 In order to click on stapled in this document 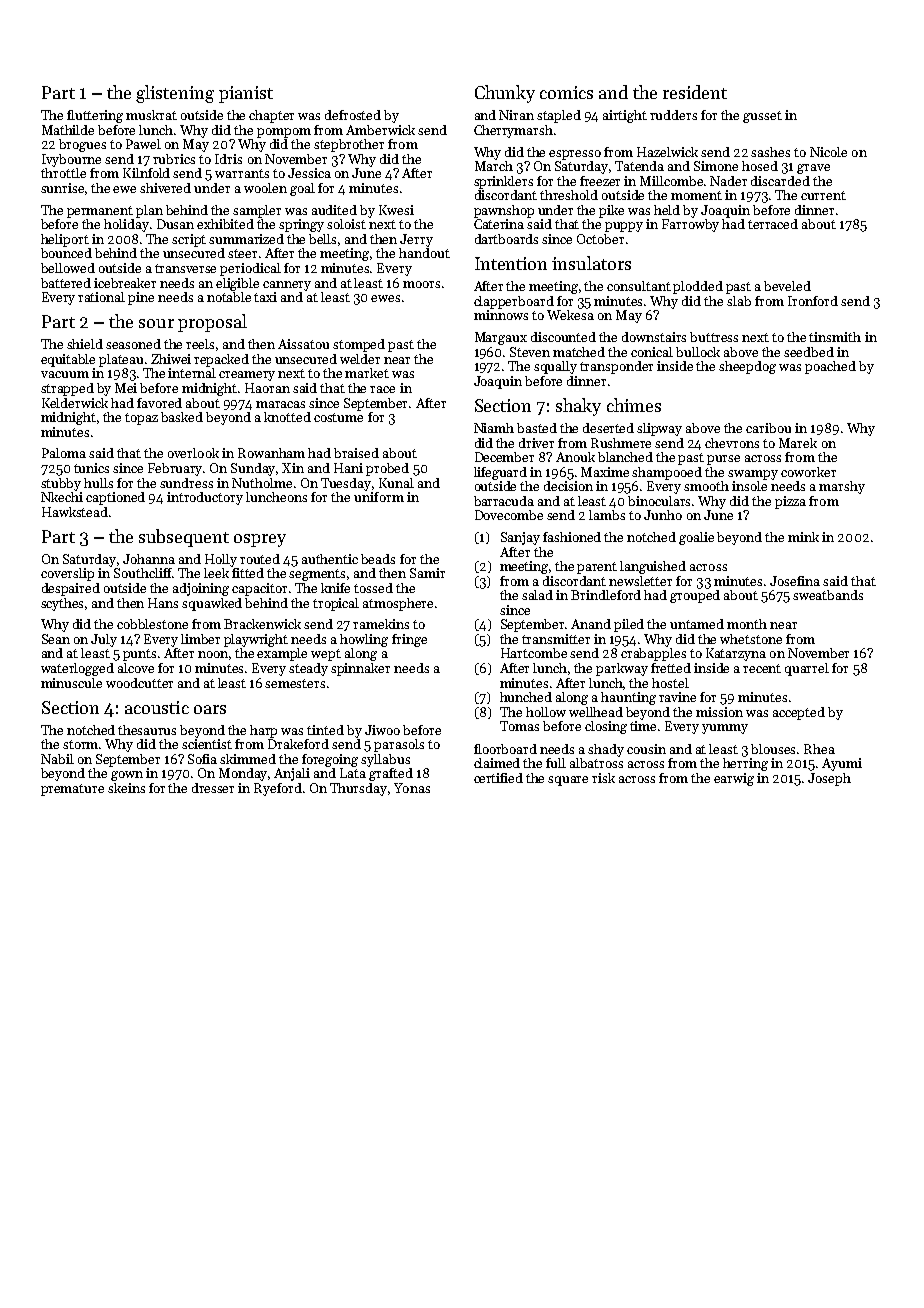, I will do `click(559, 116)`.
